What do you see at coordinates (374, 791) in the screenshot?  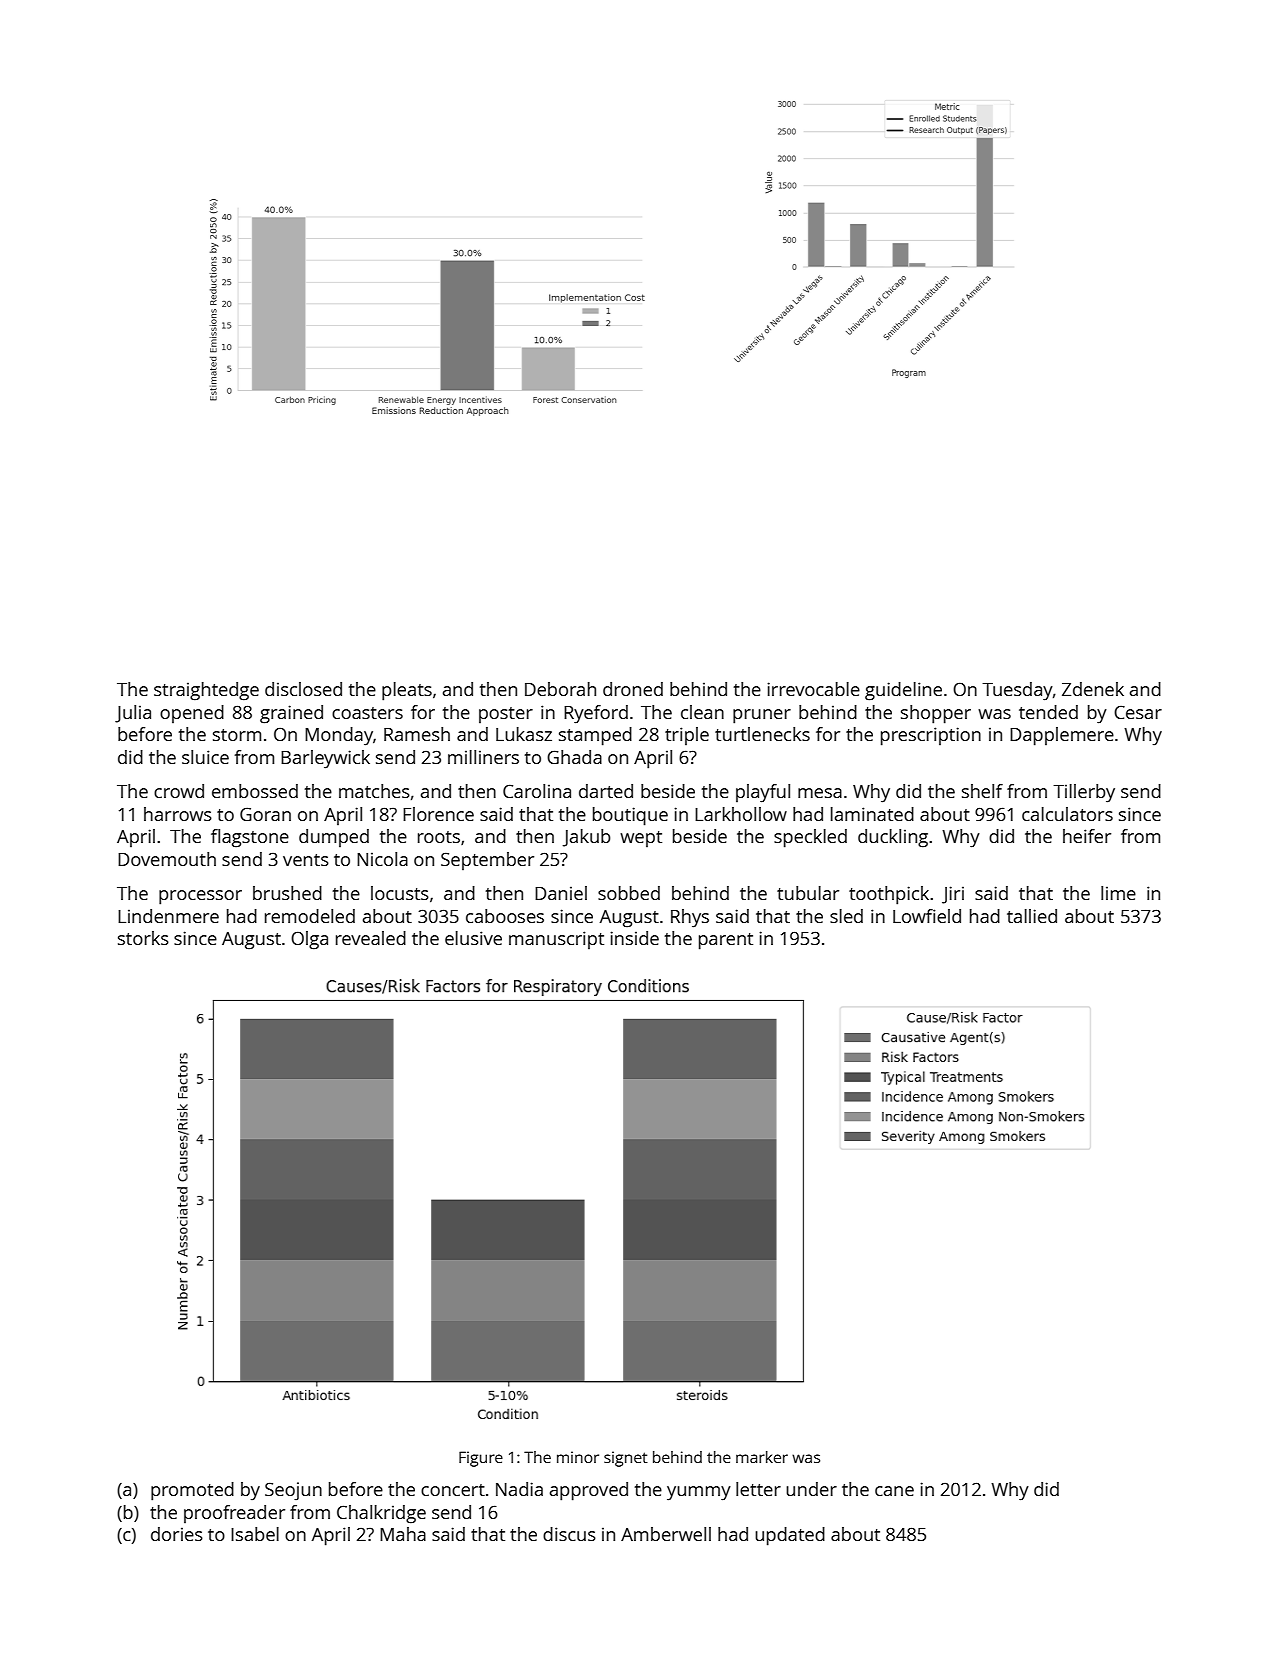 I see `matches` at bounding box center [374, 791].
